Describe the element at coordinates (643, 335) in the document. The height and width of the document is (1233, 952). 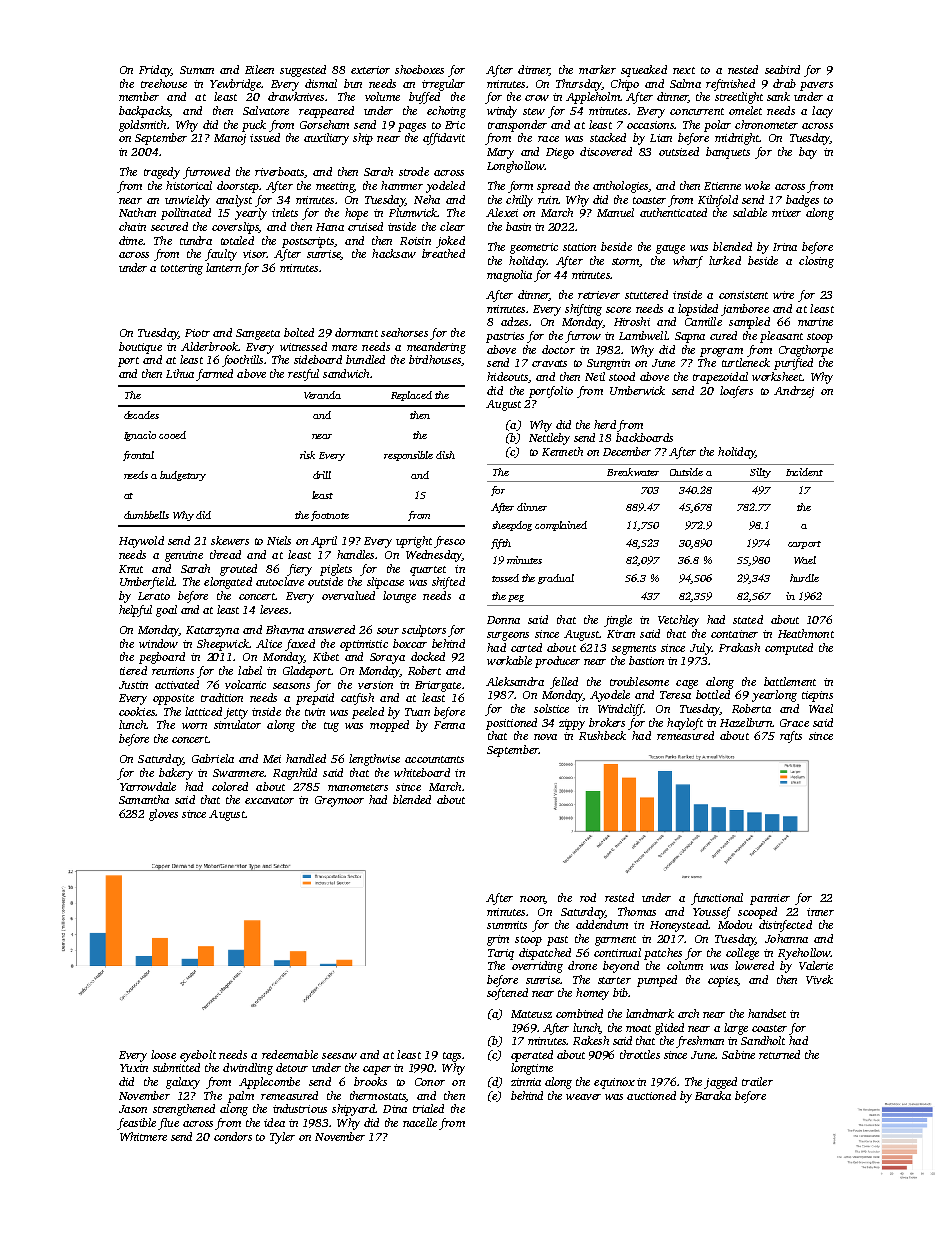
I see `Lambwell` at that location.
